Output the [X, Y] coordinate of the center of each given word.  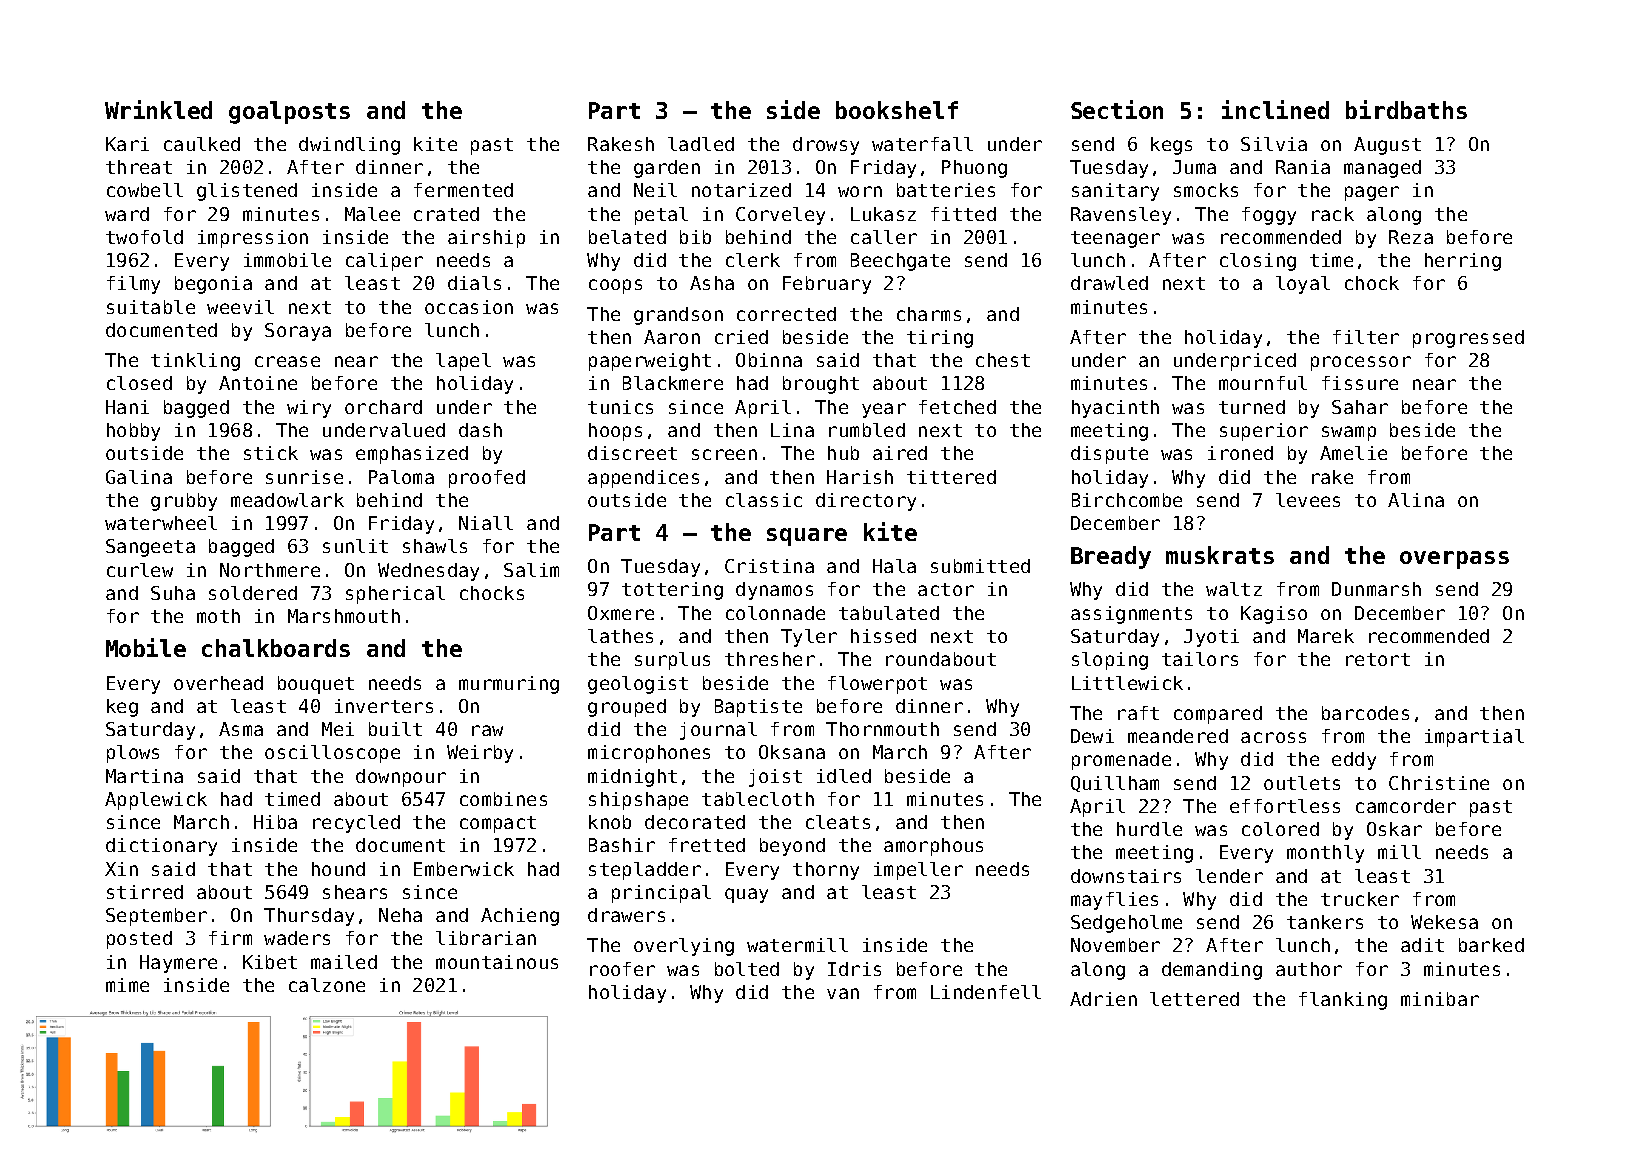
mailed [344, 962]
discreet [632, 453]
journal [718, 731]
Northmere [270, 570]
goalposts [289, 112]
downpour [401, 778]
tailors [1200, 659]
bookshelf [897, 110]
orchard [383, 407]
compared [1218, 715]
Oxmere [621, 613]
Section [1117, 109]
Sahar [1360, 407]
